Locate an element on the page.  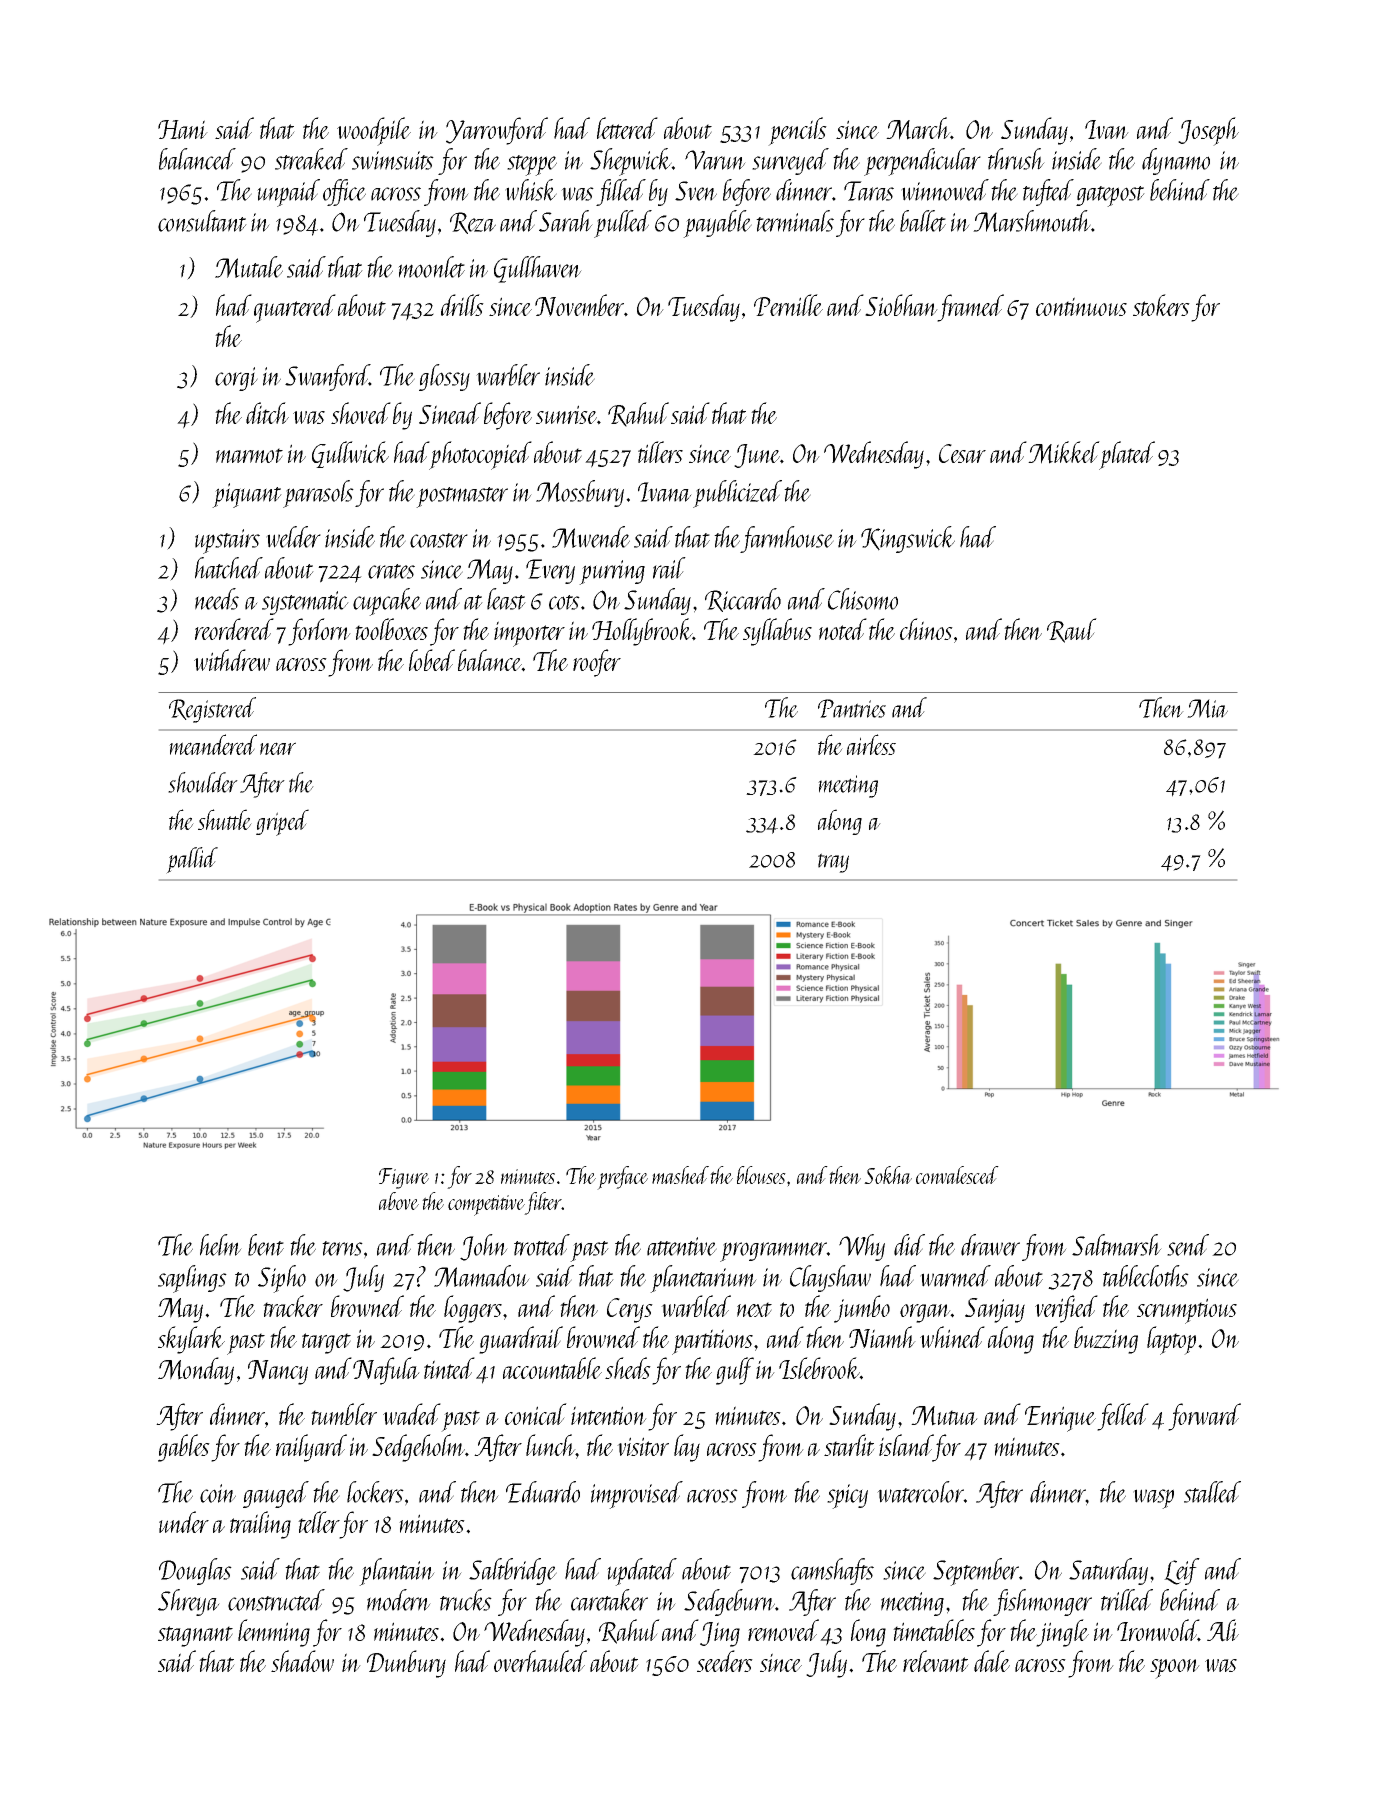
roofer is located at coordinates (597, 663).
